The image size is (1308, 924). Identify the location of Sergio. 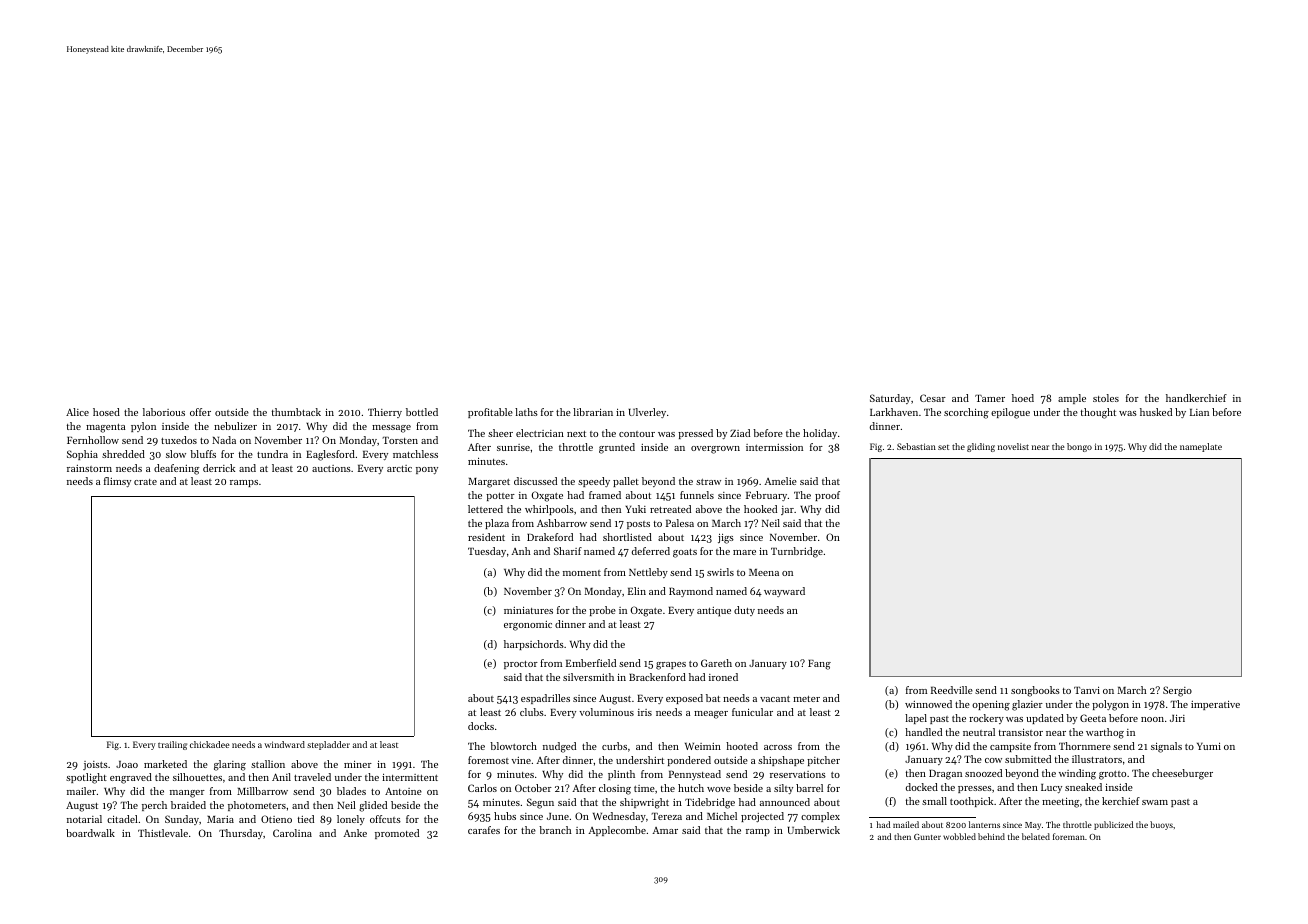
(1177, 691).
